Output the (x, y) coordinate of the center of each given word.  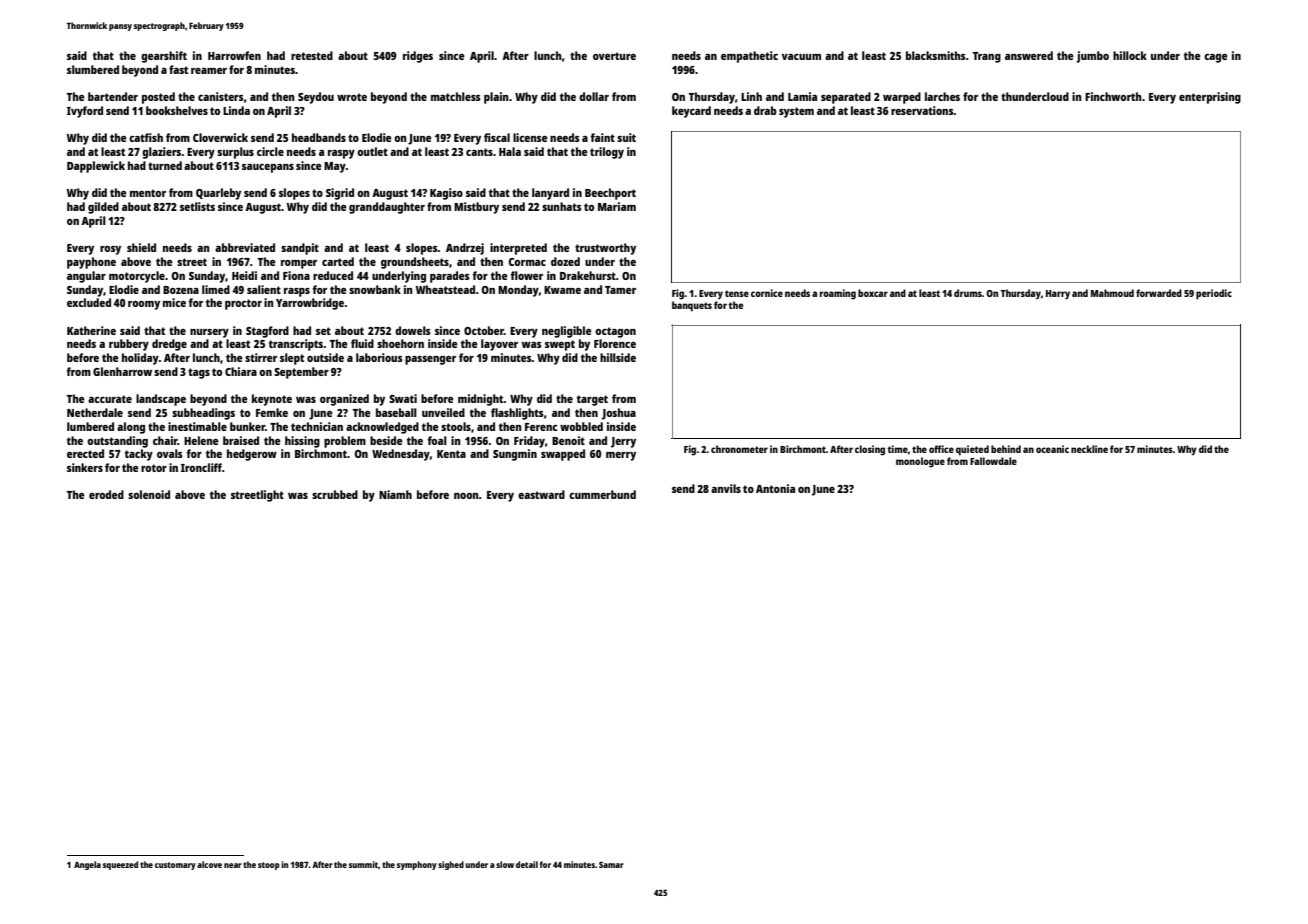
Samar (611, 864)
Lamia (802, 96)
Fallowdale (993, 461)
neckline (1089, 449)
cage (1216, 58)
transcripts (296, 345)
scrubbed (335, 494)
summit (363, 864)
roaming (838, 294)
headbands (319, 137)
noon (466, 496)
